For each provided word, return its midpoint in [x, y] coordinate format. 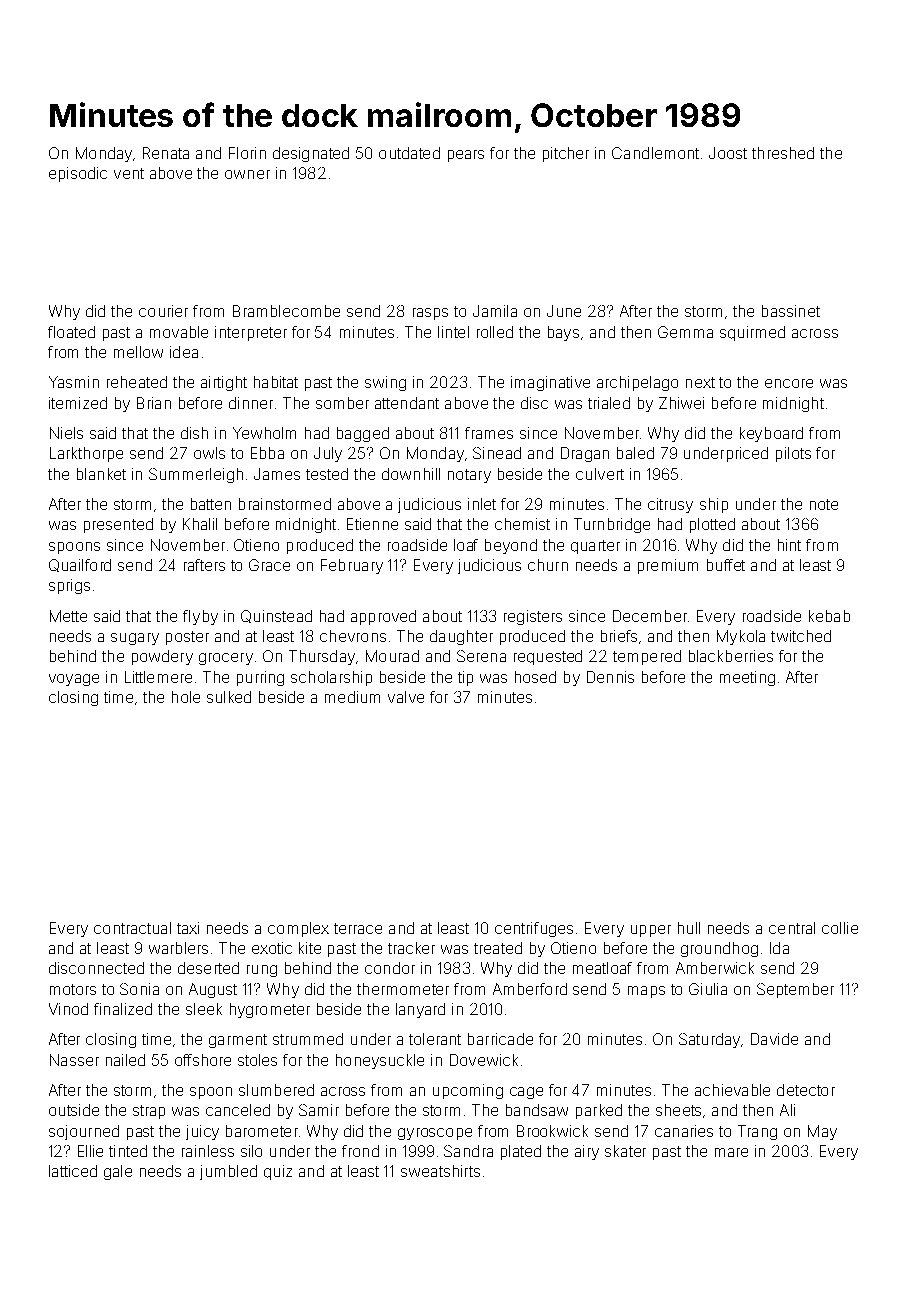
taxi [188, 928]
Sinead [497, 453]
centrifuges [534, 929]
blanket [101, 474]
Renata [166, 153]
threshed [783, 153]
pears [466, 156]
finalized [123, 1009]
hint [789, 545]
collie [840, 928]
